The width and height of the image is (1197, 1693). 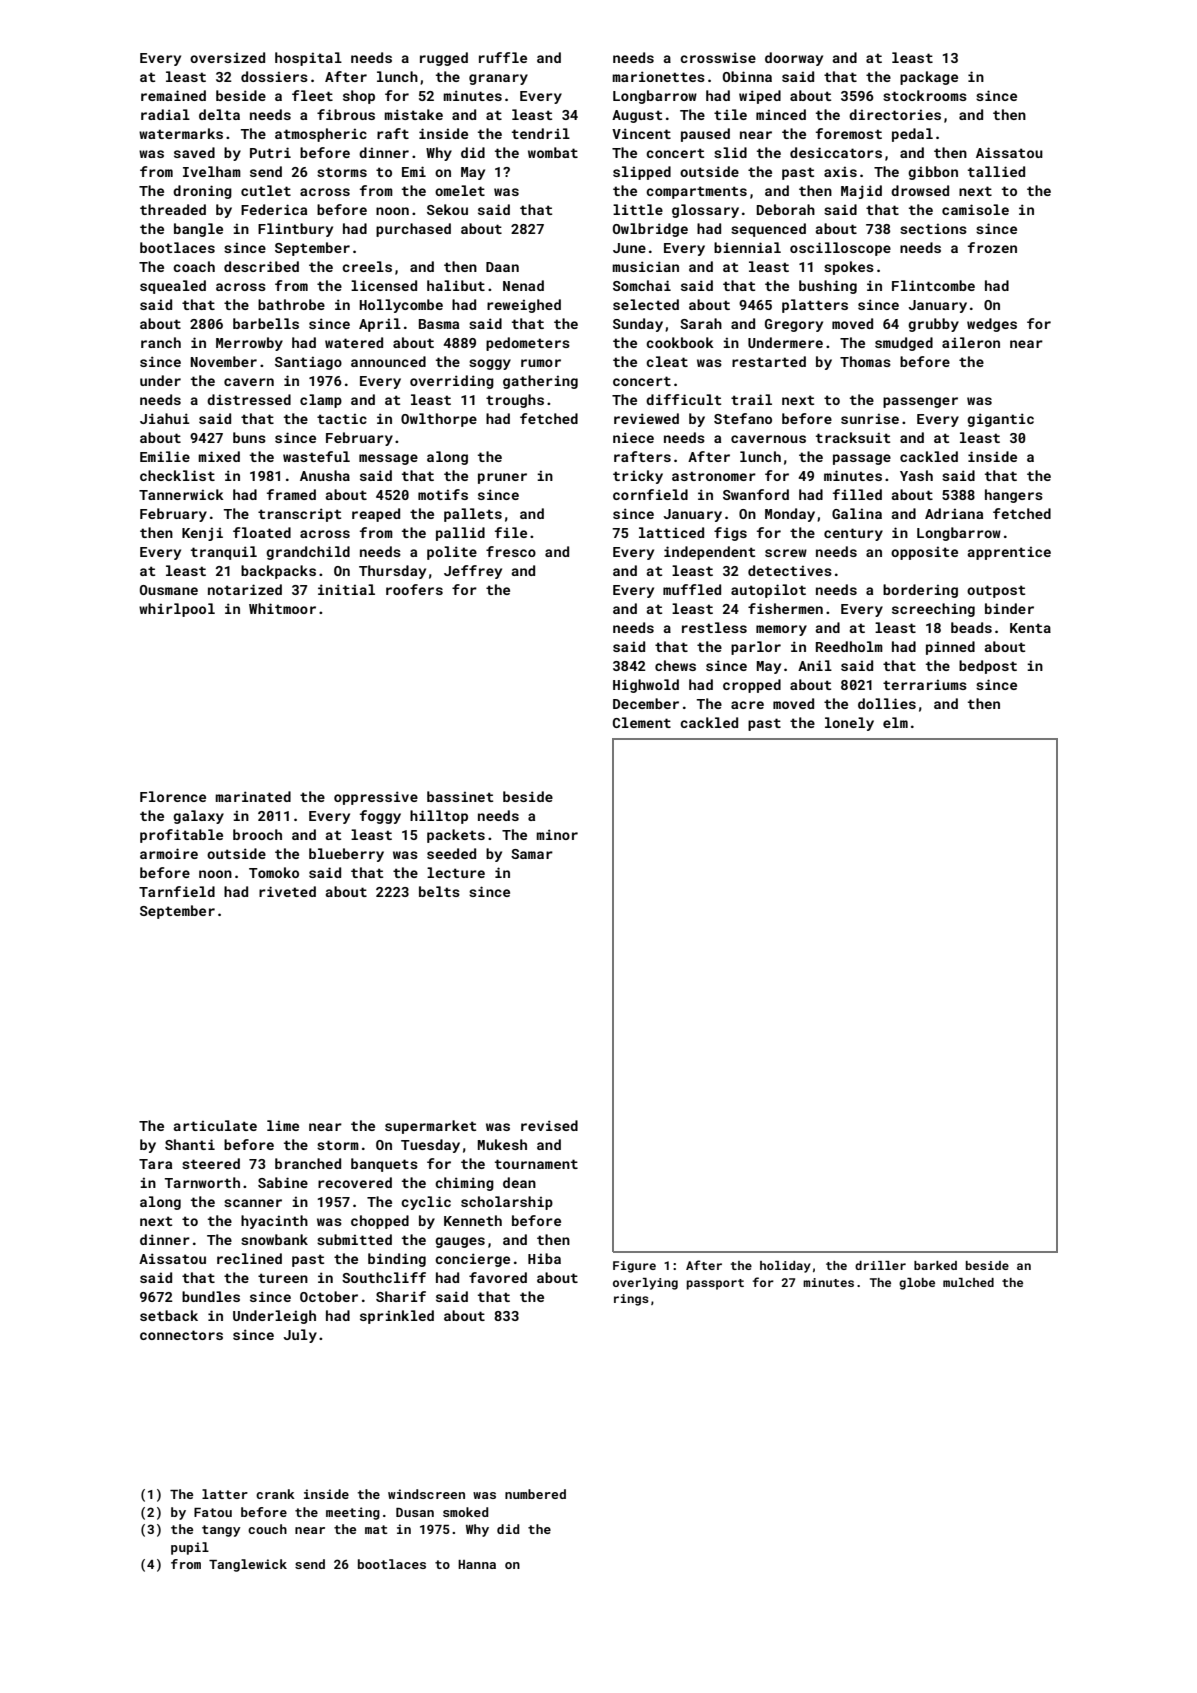 I want to click on package, so click(x=929, y=78).
